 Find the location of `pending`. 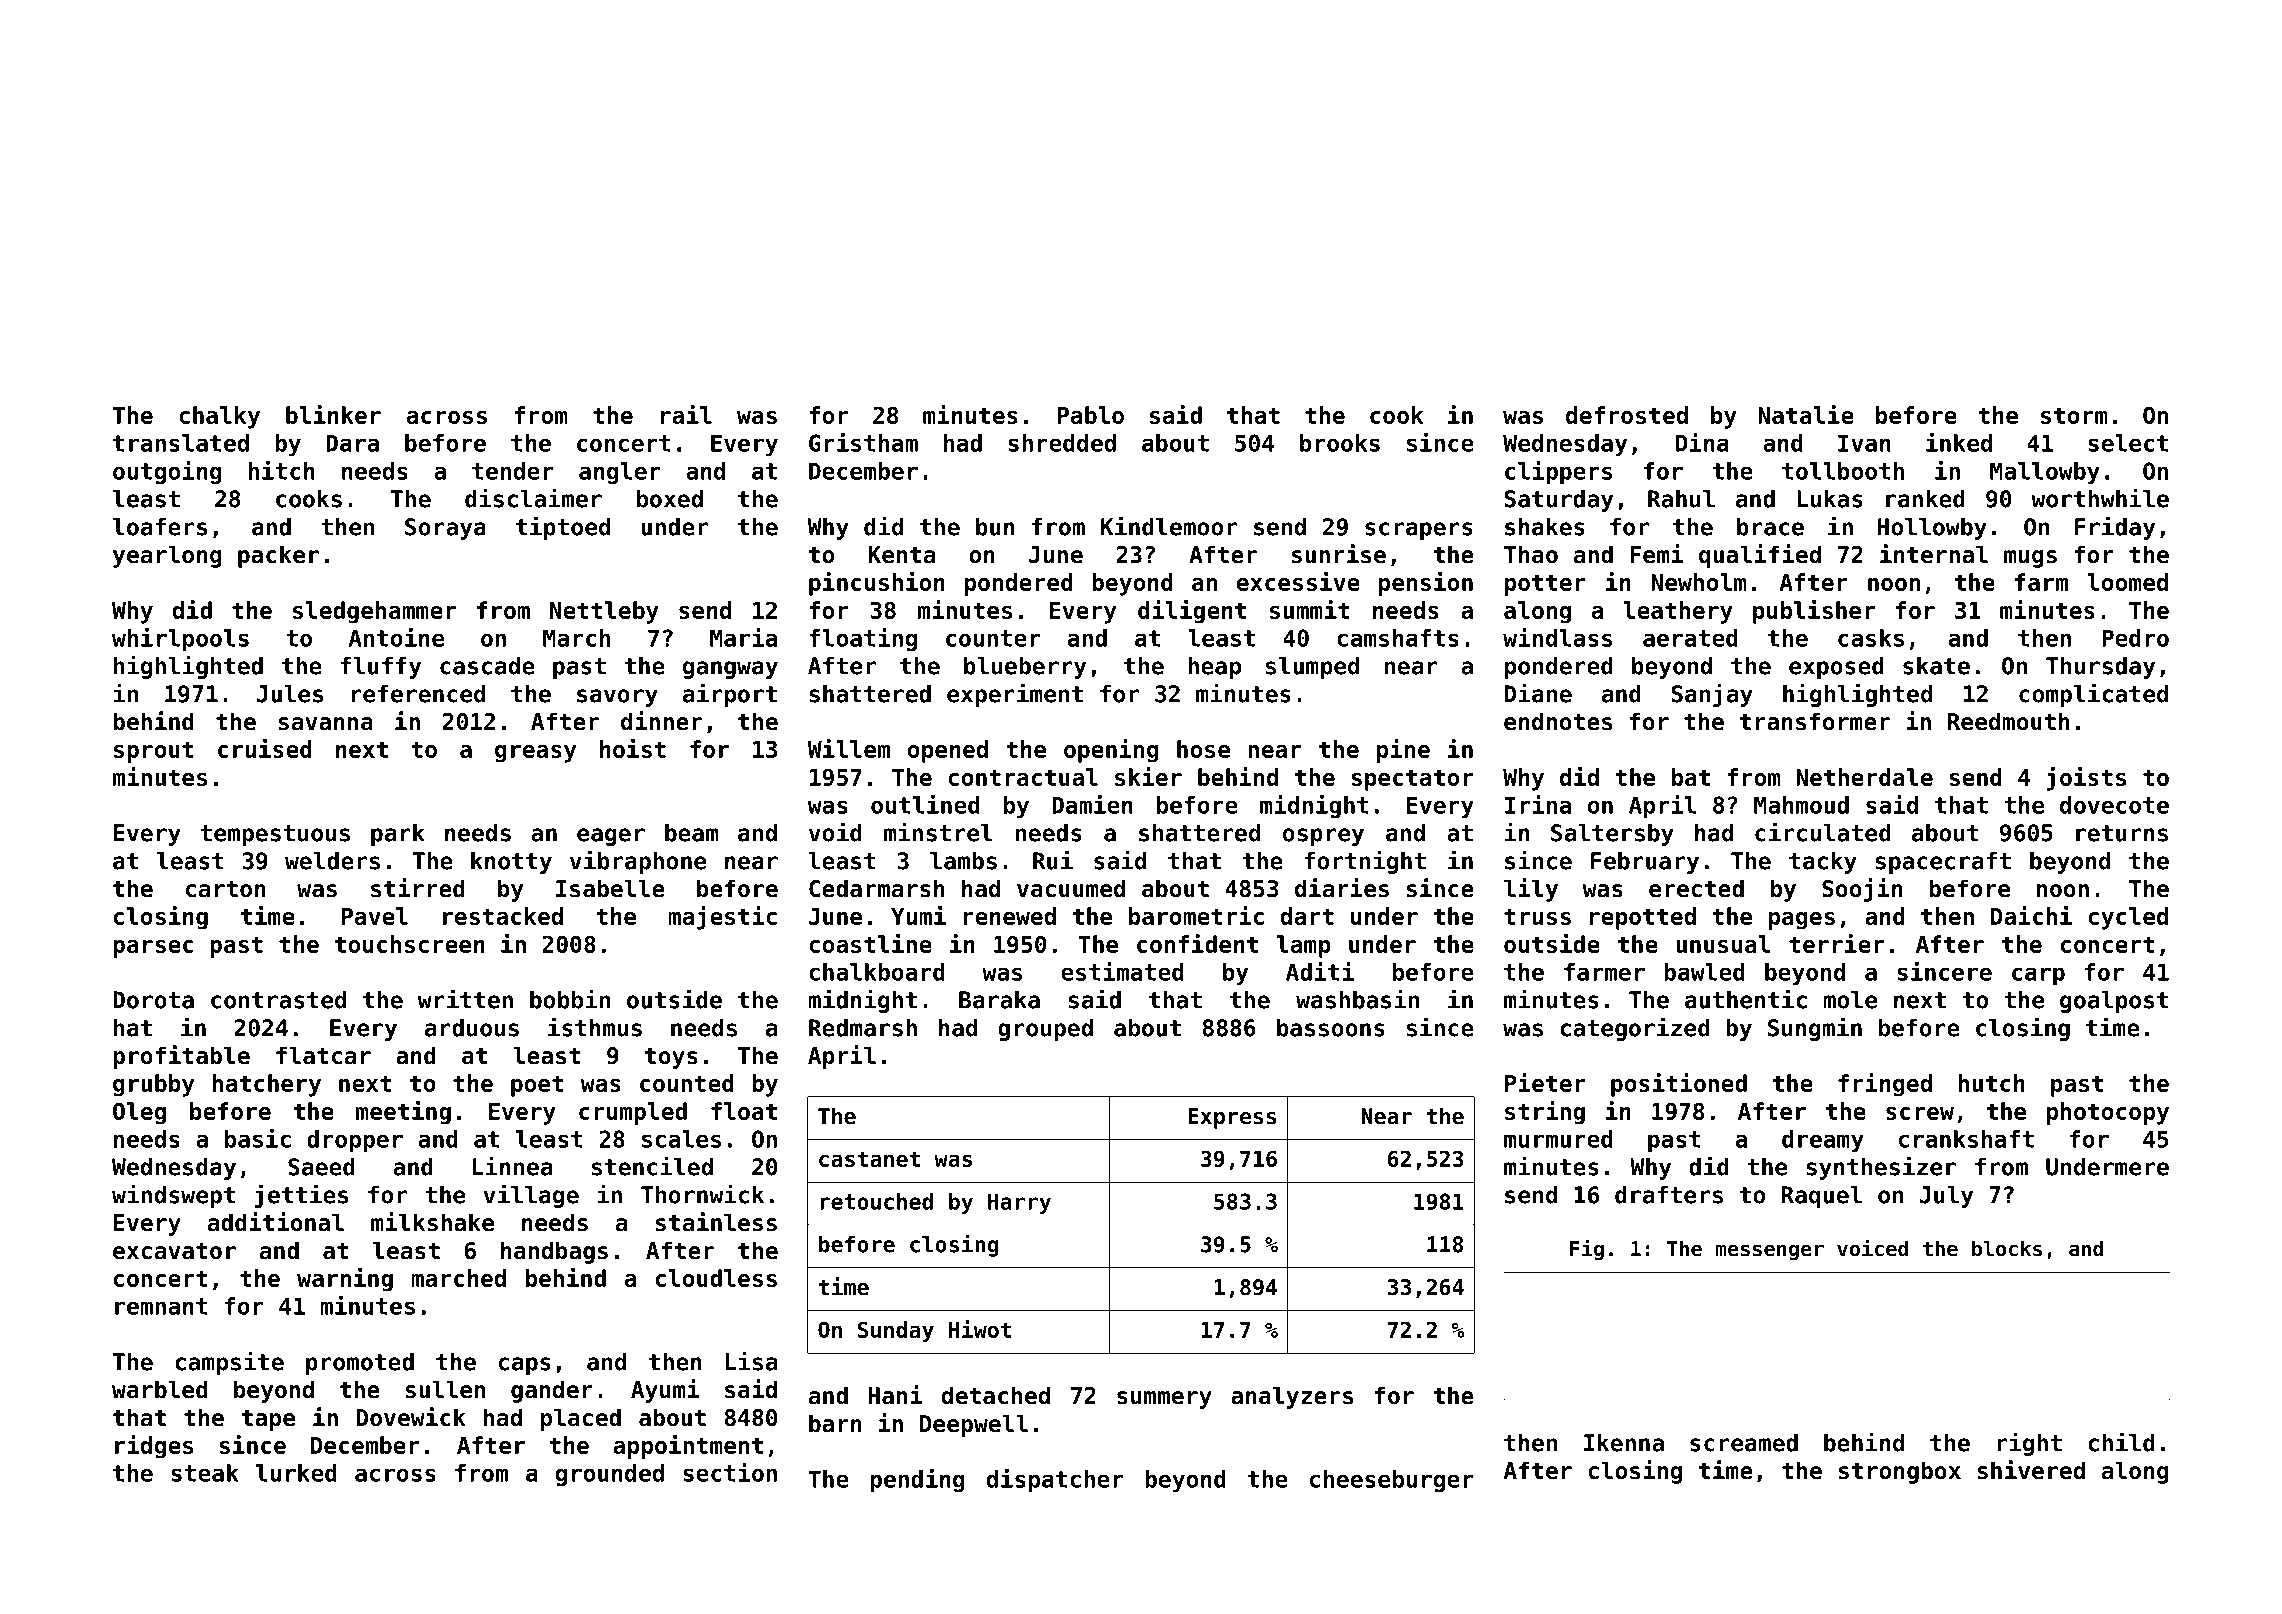

pending is located at coordinates (917, 1481).
